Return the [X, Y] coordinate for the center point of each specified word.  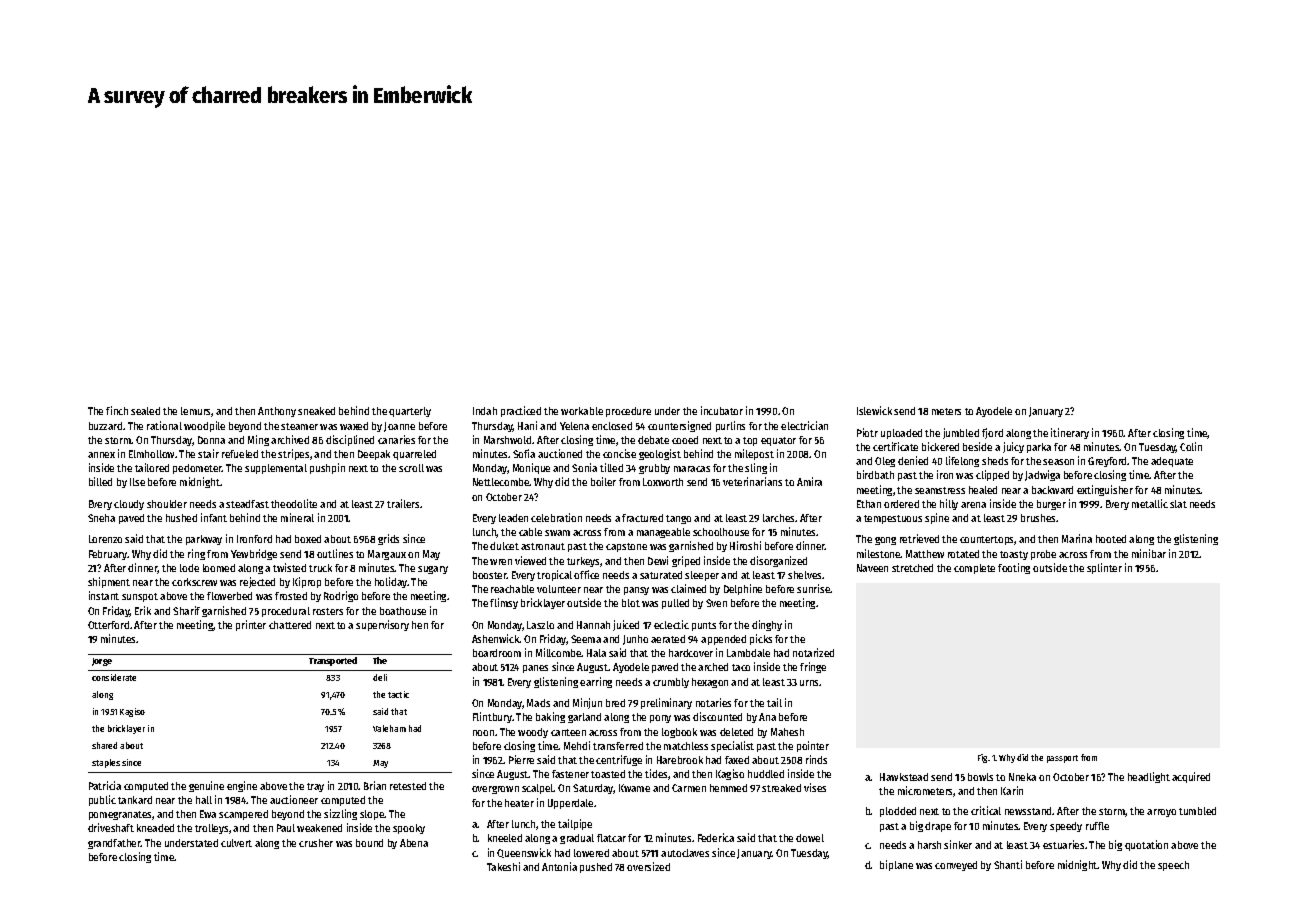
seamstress [940, 490]
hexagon [710, 683]
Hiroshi [745, 545]
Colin [1191, 446]
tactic [398, 694]
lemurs [196, 412]
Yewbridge [254, 554]
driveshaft [111, 827]
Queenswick [524, 853]
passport [1062, 759]
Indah [485, 411]
